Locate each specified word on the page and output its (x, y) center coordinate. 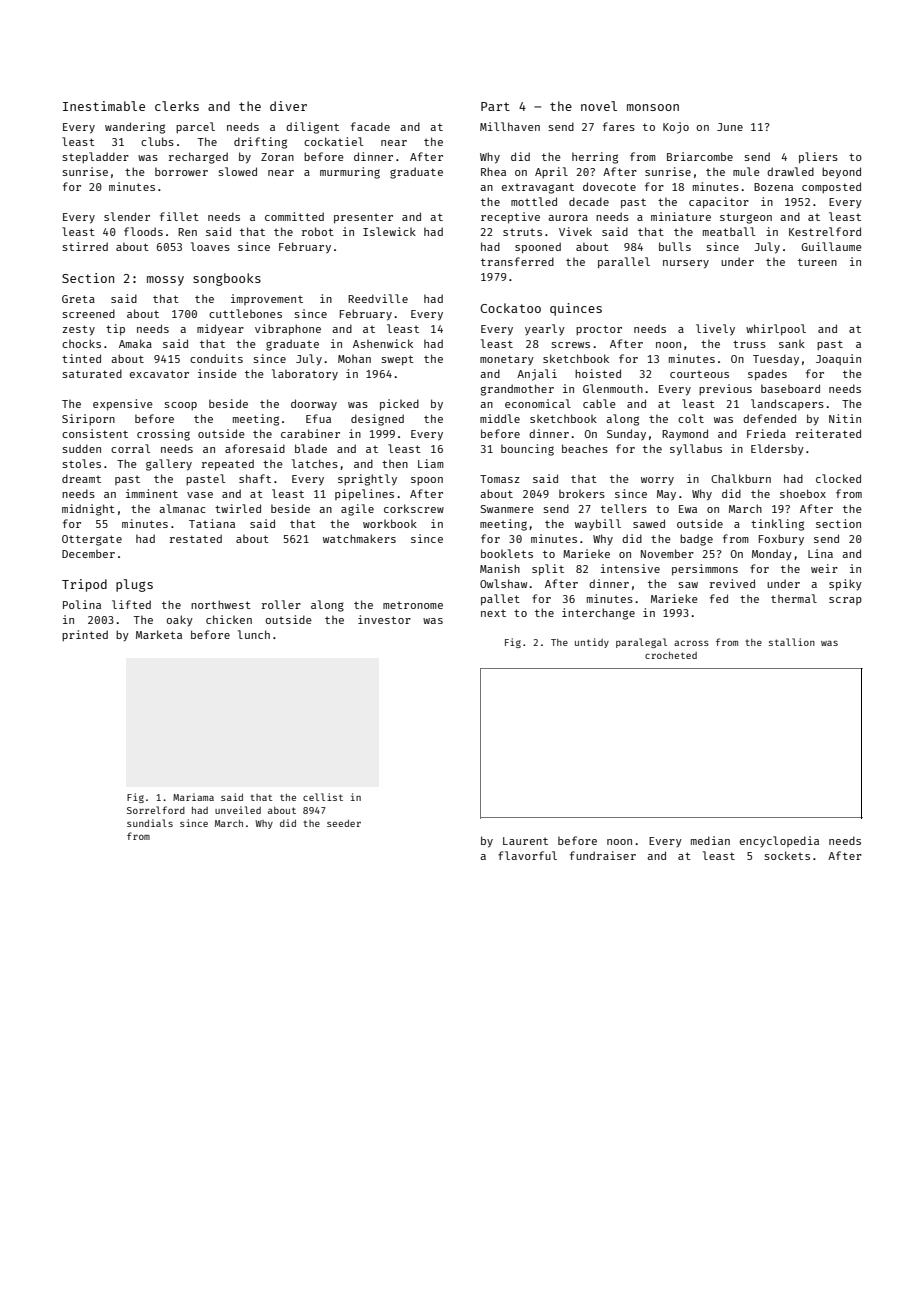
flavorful (527, 855)
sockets (787, 855)
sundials (150, 823)
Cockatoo (510, 308)
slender (127, 216)
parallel (624, 263)
